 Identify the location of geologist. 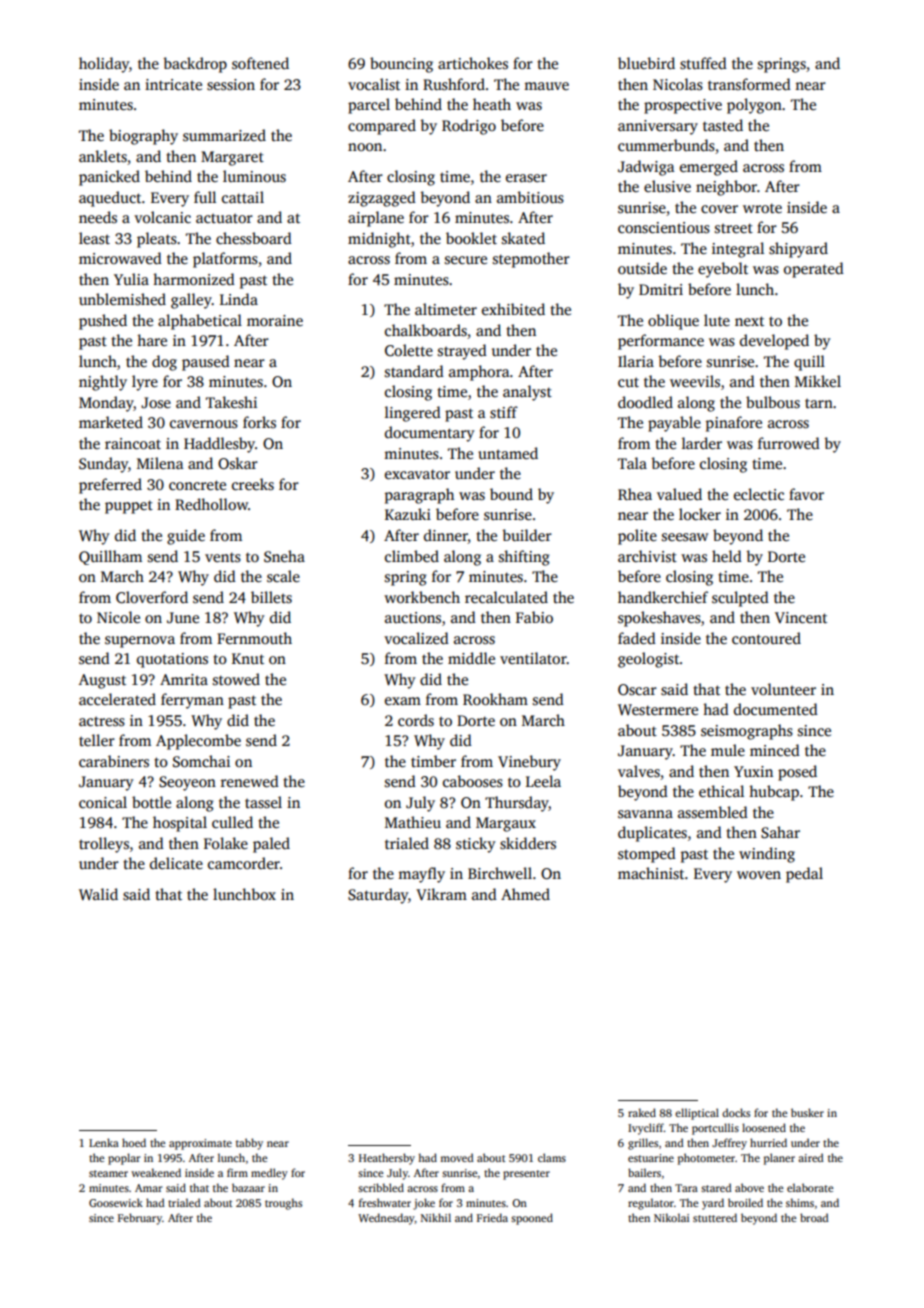
(649, 660).
